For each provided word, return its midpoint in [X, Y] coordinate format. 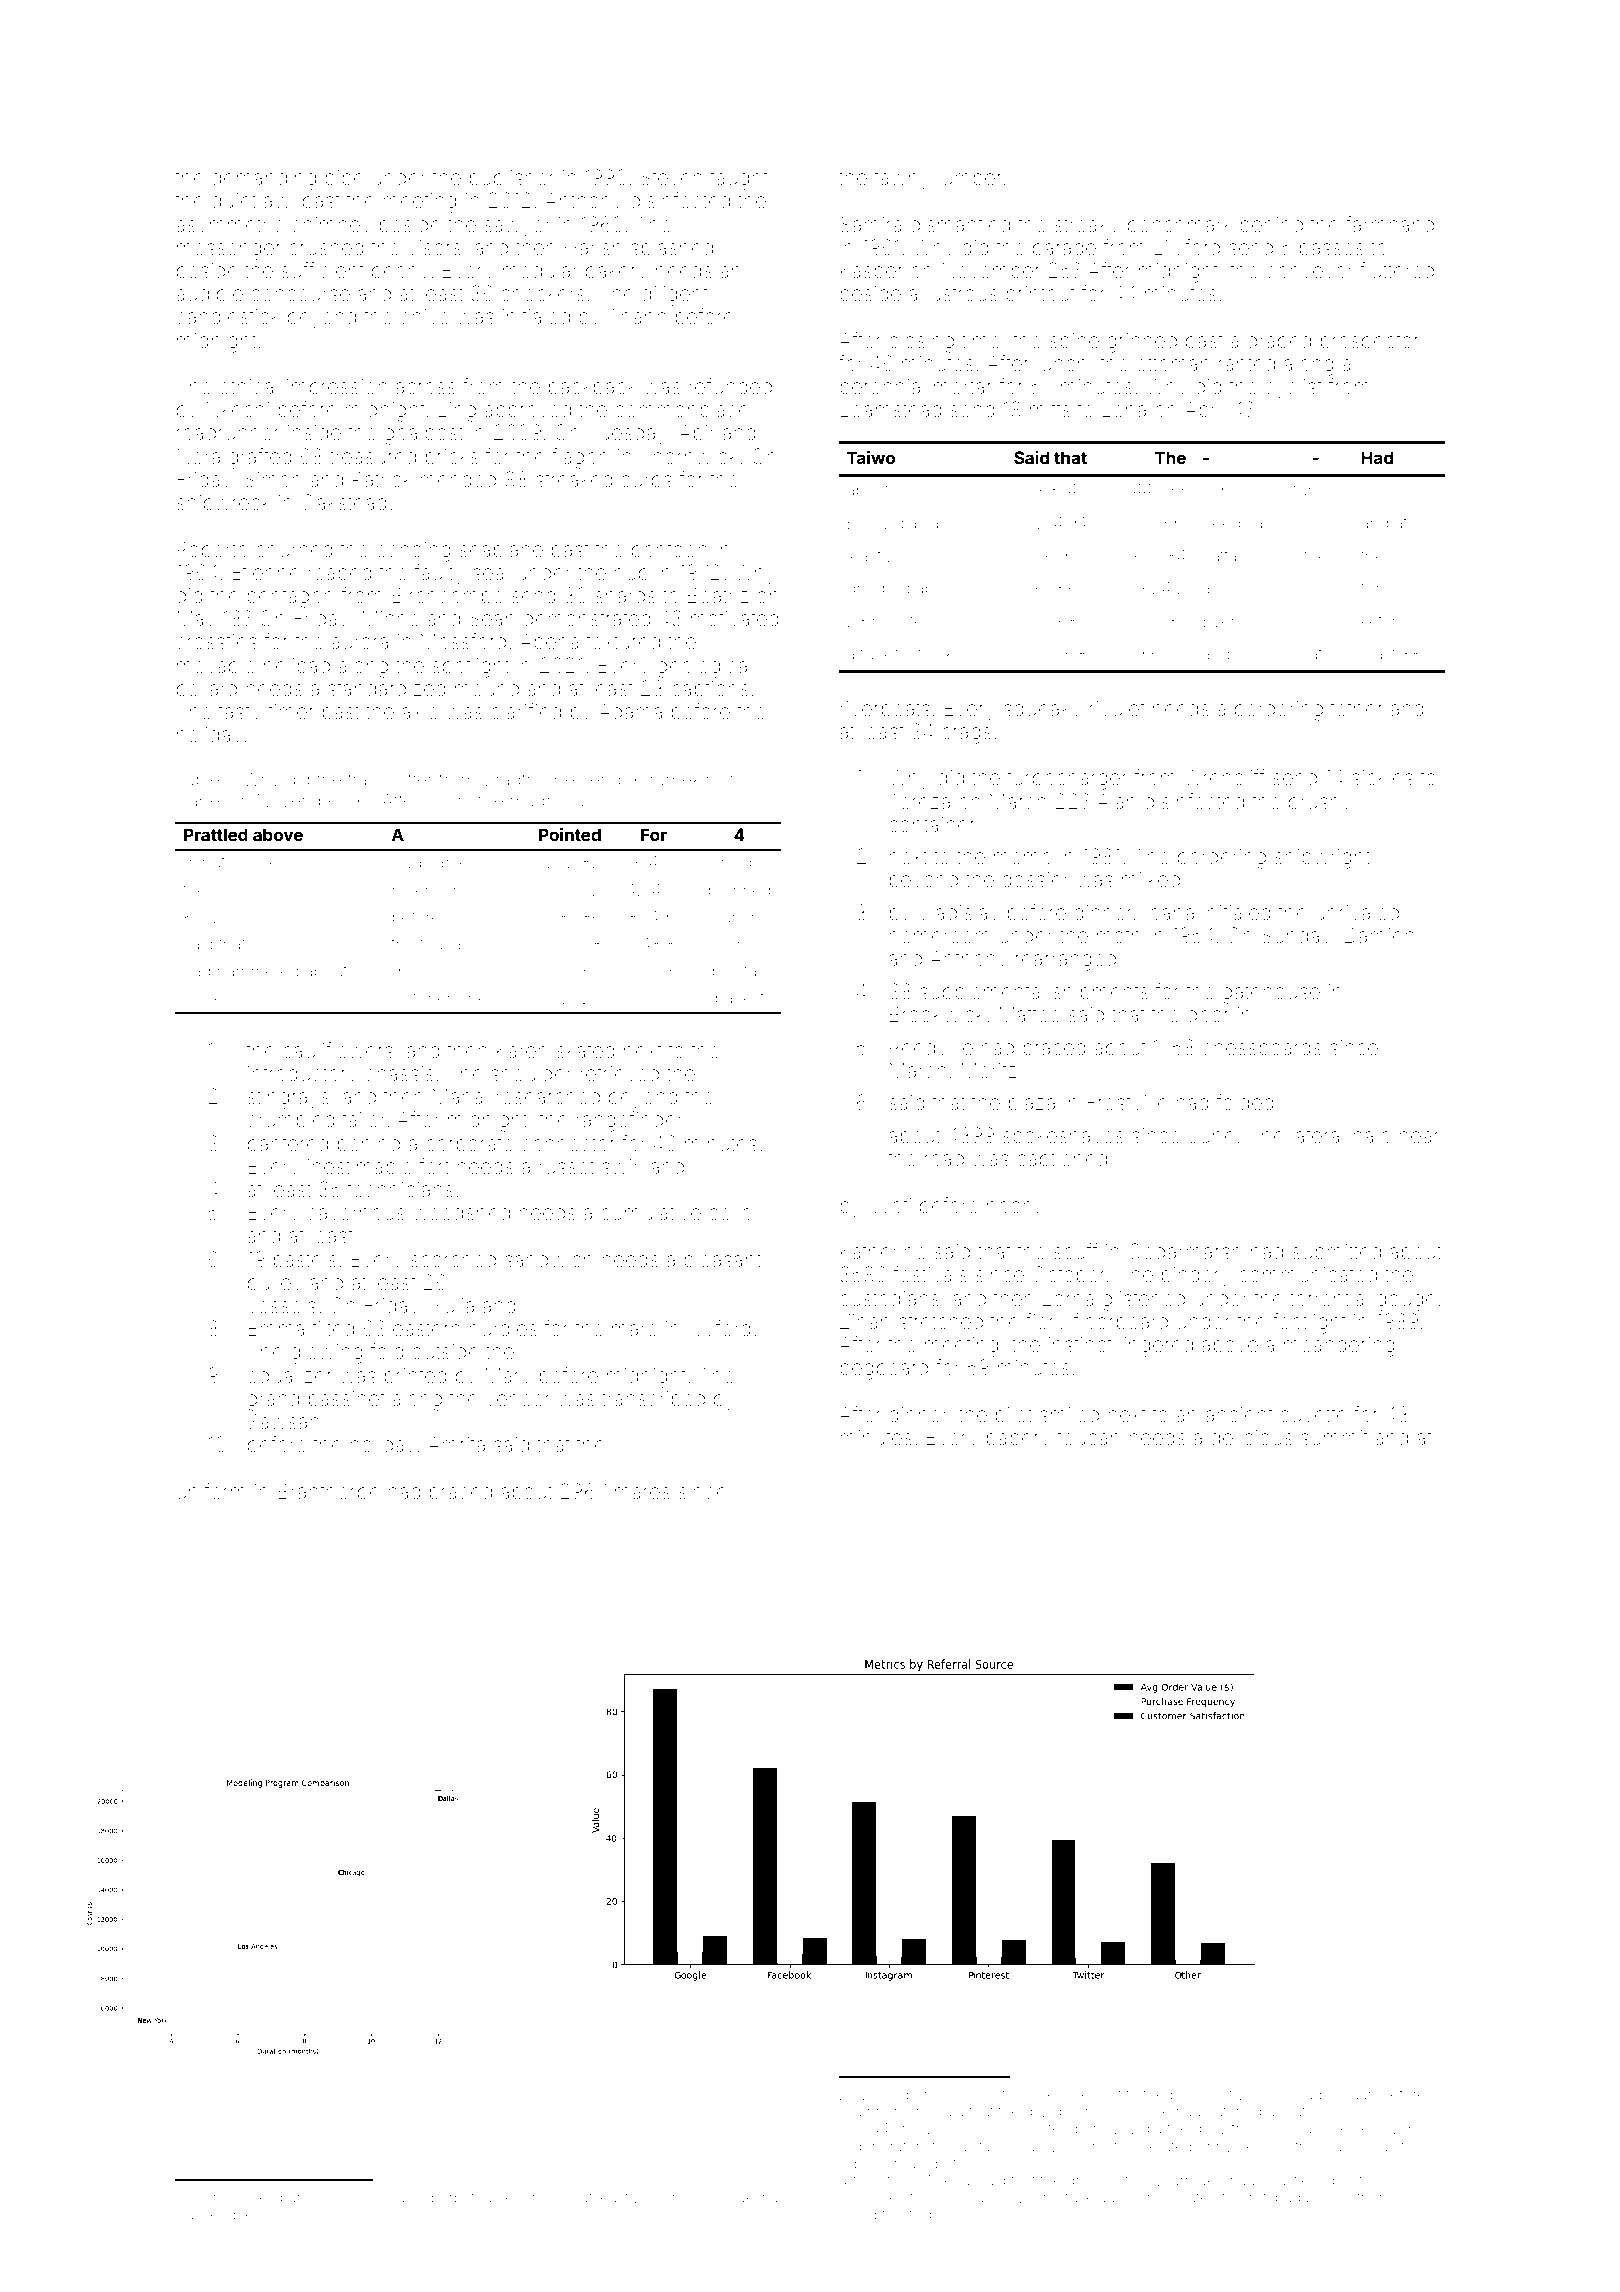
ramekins [687, 780]
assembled [224, 2214]
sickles [1382, 777]
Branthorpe [329, 1493]
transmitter [390, 779]
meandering [1339, 1347]
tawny [902, 180]
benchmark [1180, 225]
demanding [264, 180]
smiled [1069, 1415]
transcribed [653, 1399]
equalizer [289, 1377]
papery [1018, 1441]
